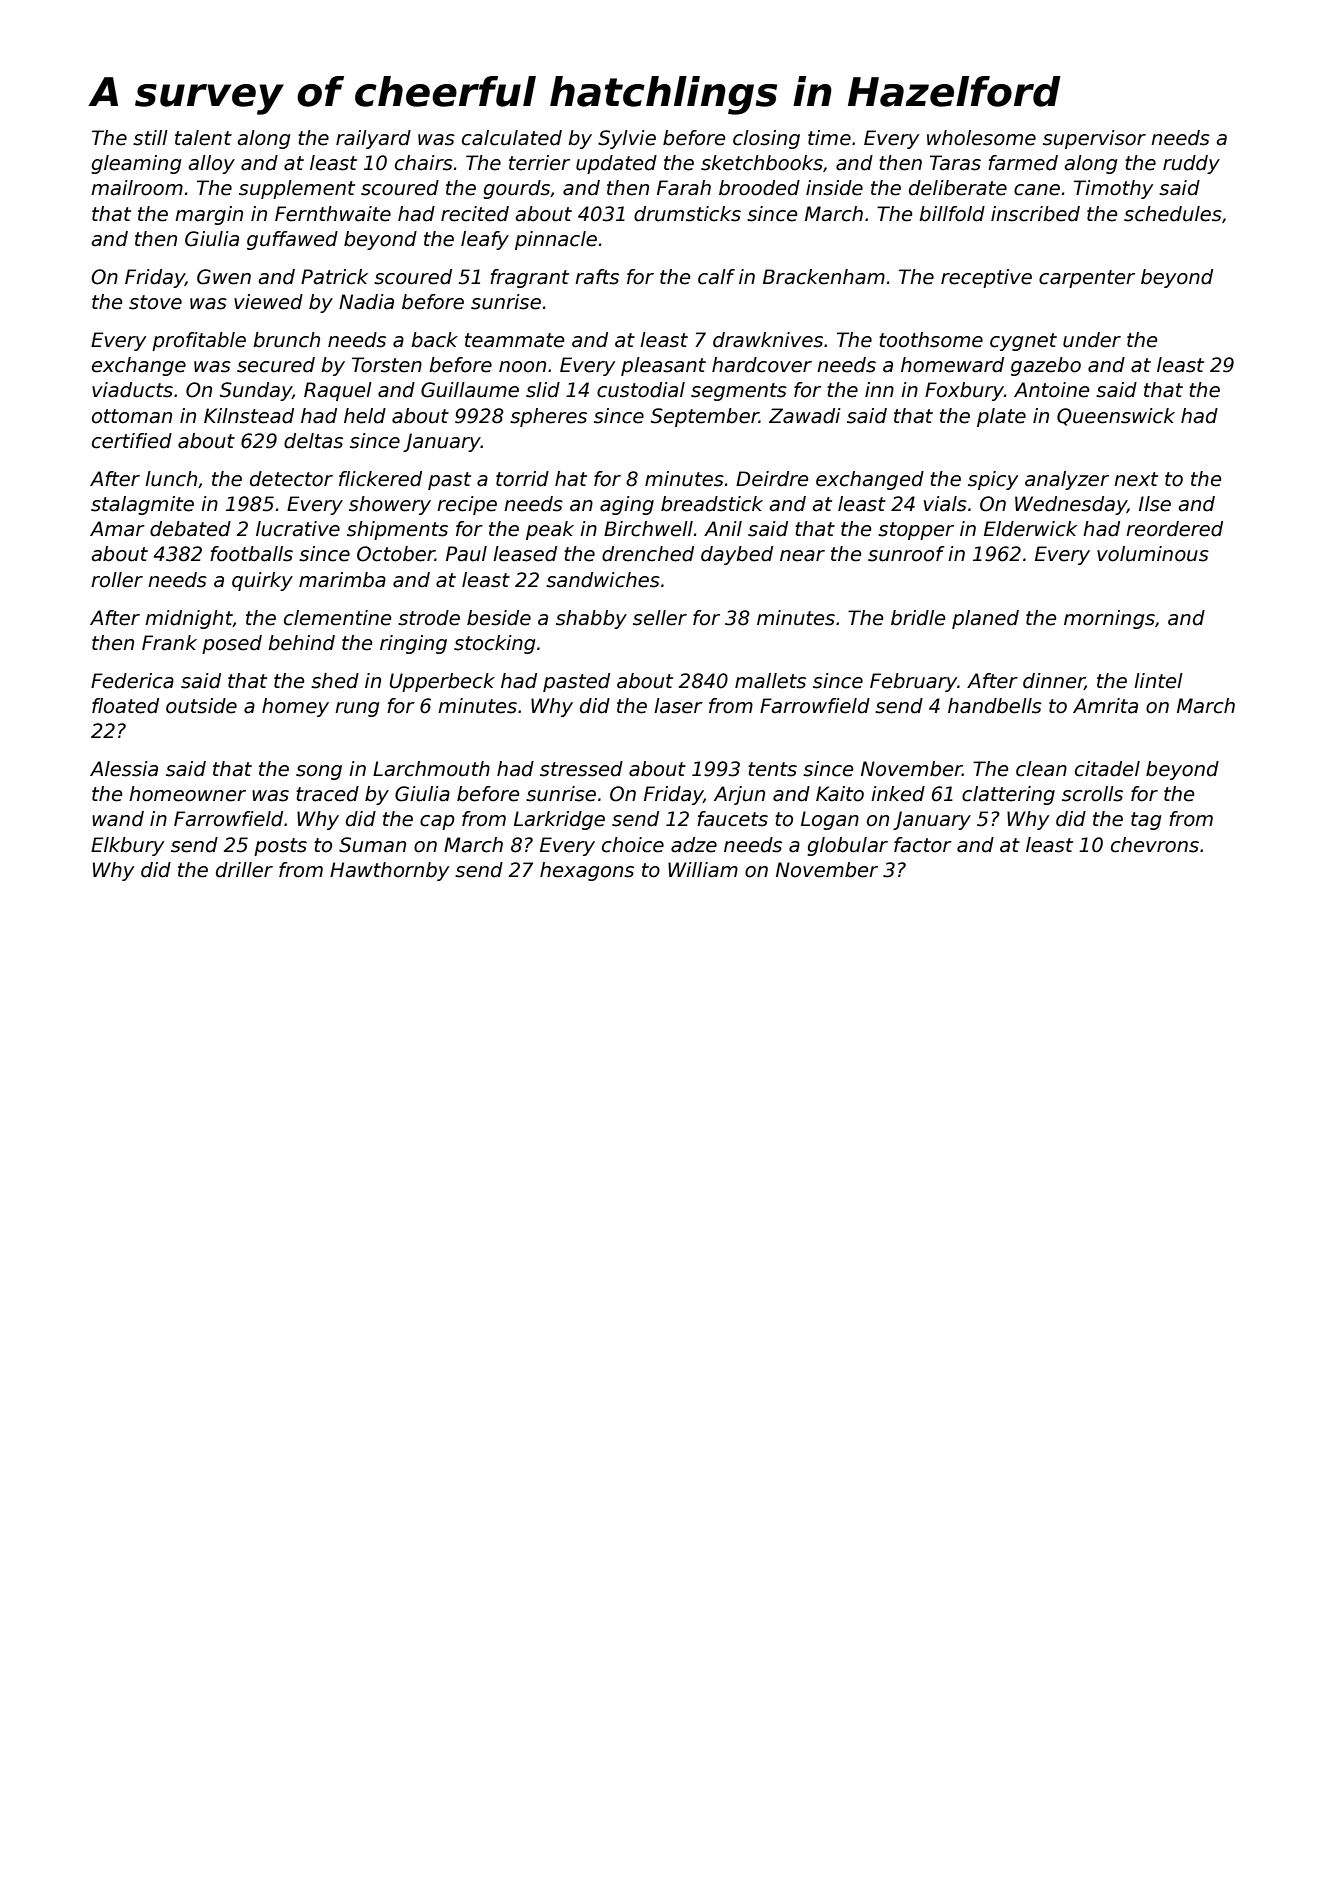 The height and width of the document is (1883, 1331). What do you see at coordinates (770, 681) in the document?
I see `mallets` at bounding box center [770, 681].
